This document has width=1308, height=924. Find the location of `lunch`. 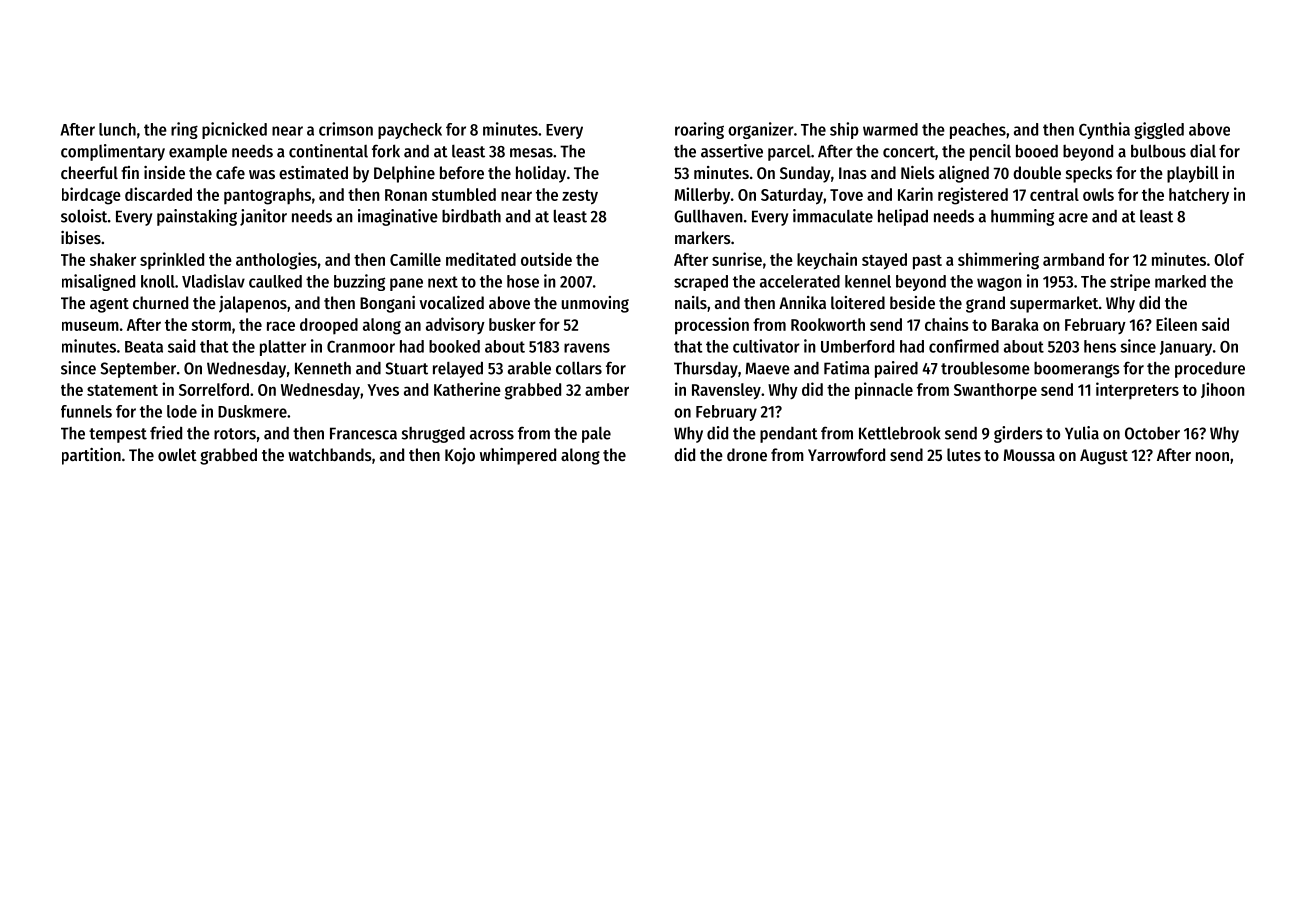

lunch is located at coordinates (117, 129).
